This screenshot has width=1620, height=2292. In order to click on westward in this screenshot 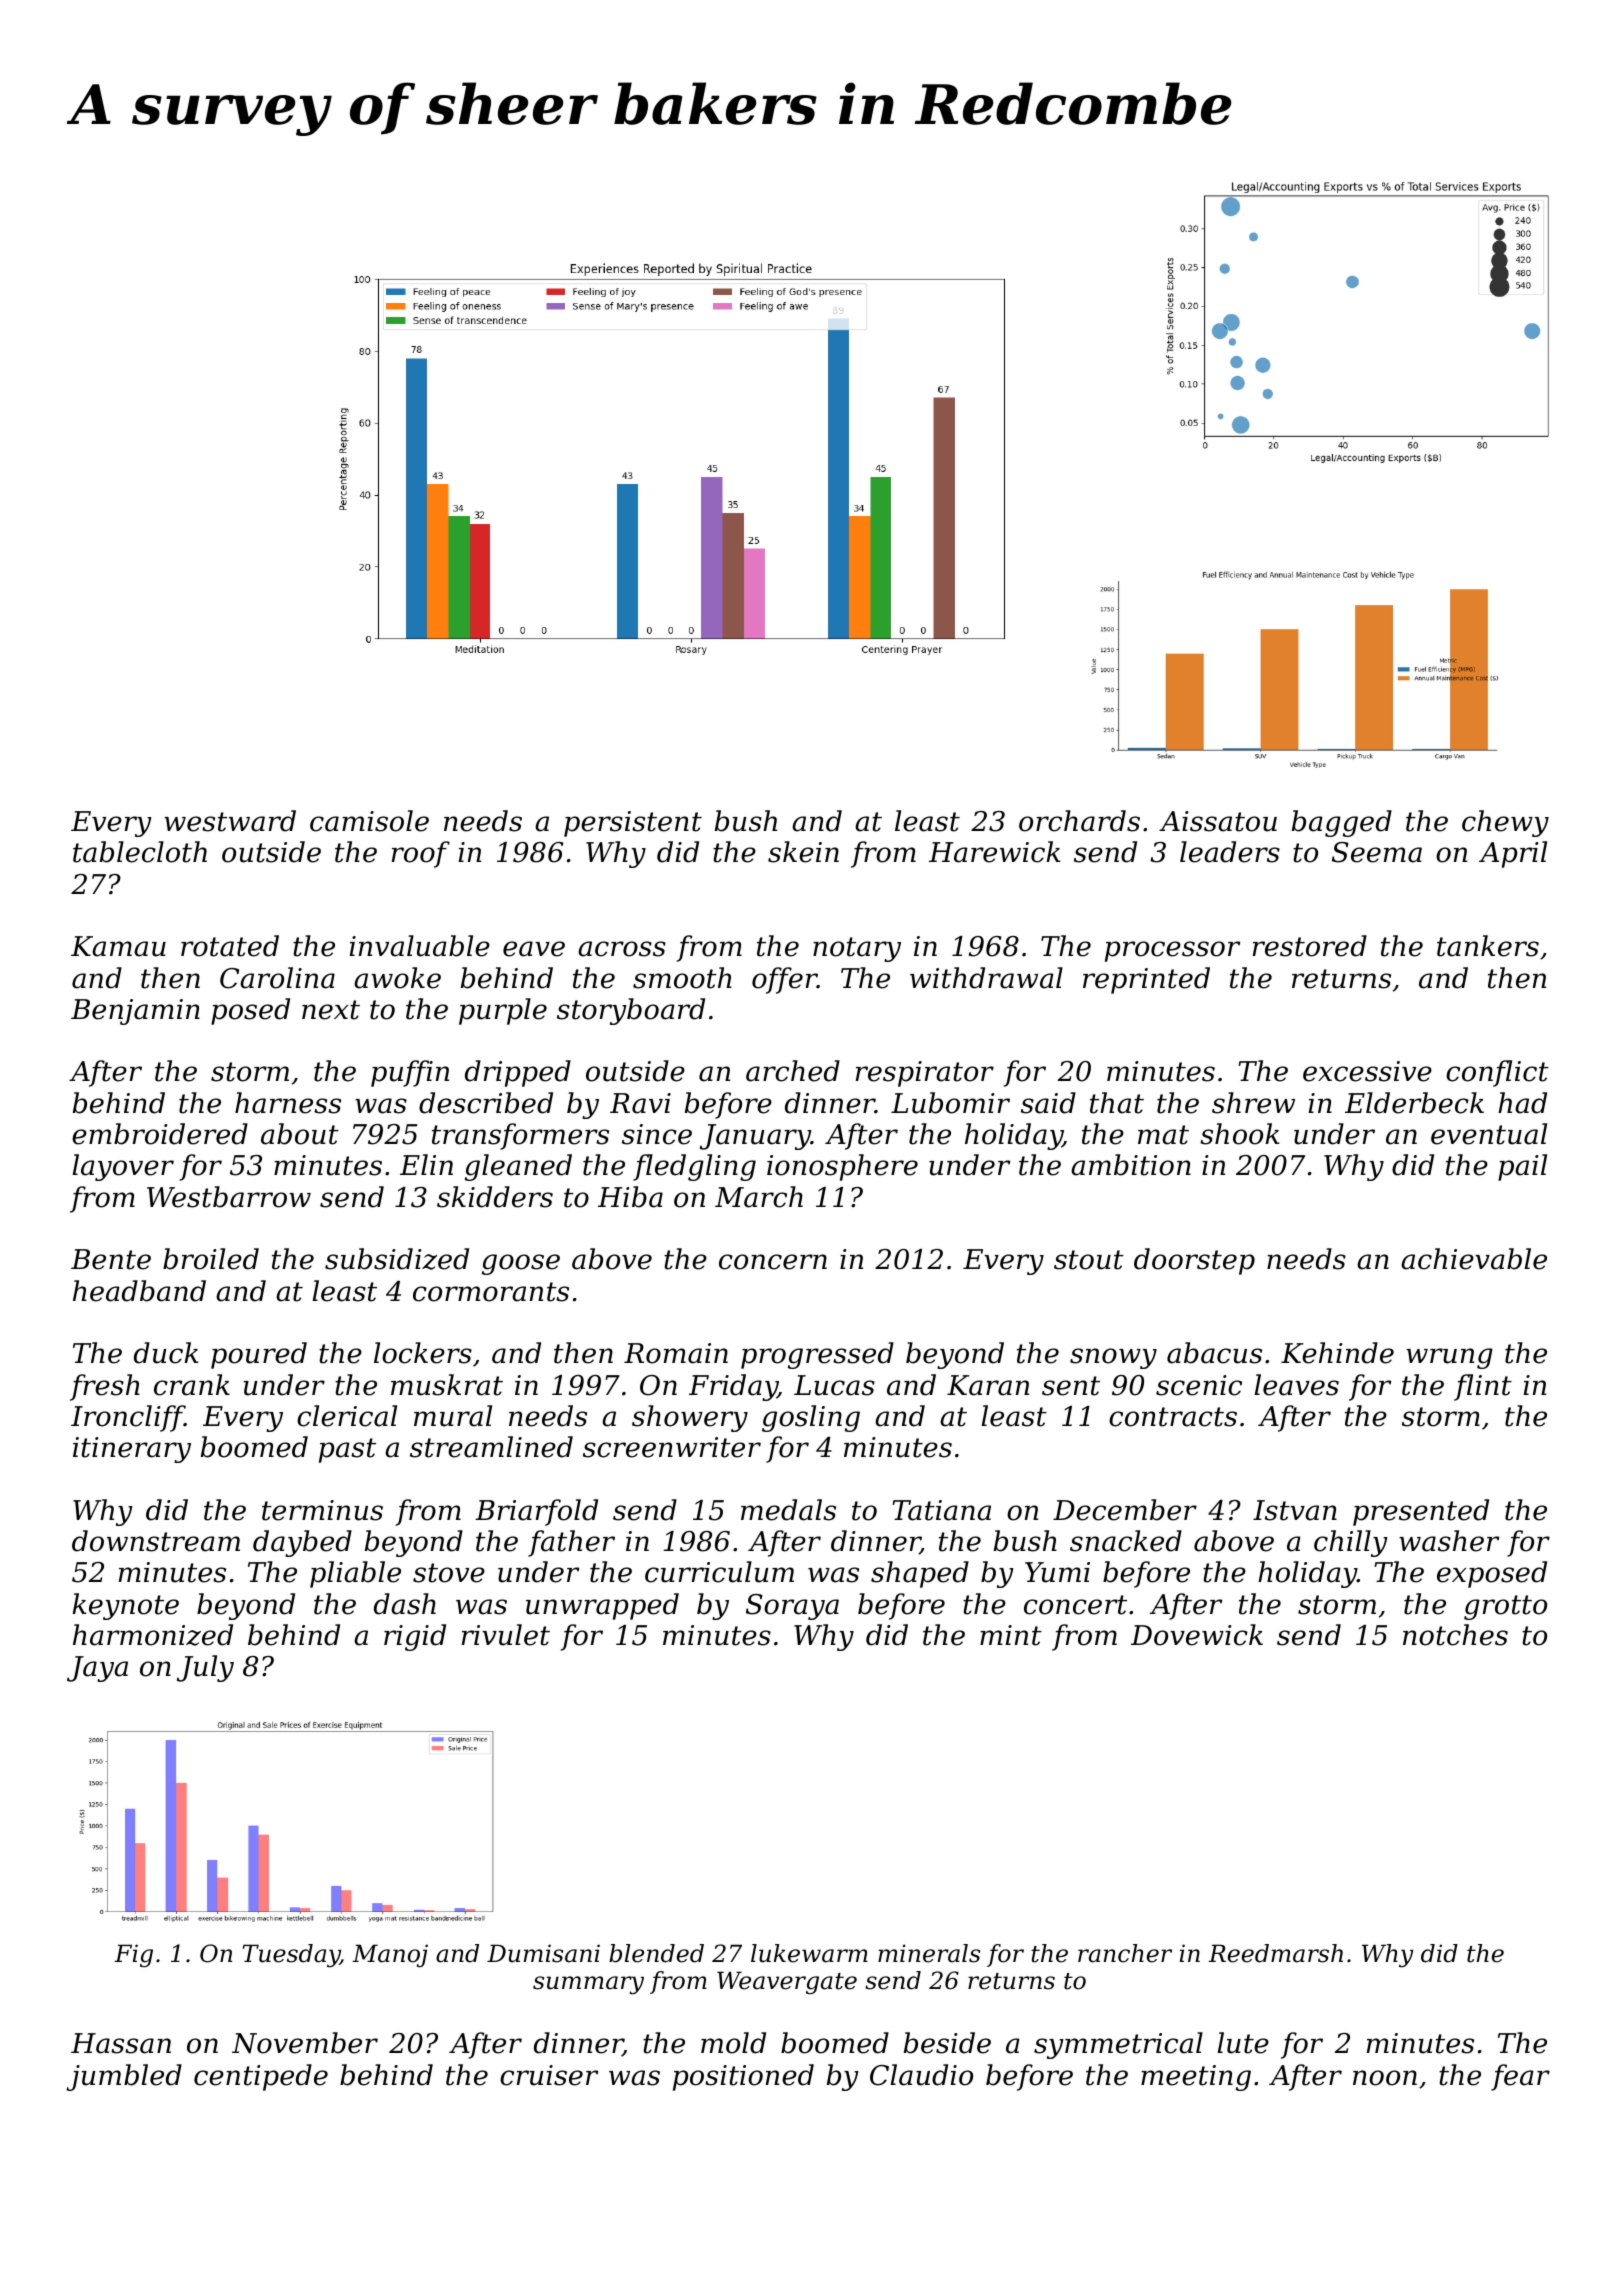, I will do `click(230, 821)`.
